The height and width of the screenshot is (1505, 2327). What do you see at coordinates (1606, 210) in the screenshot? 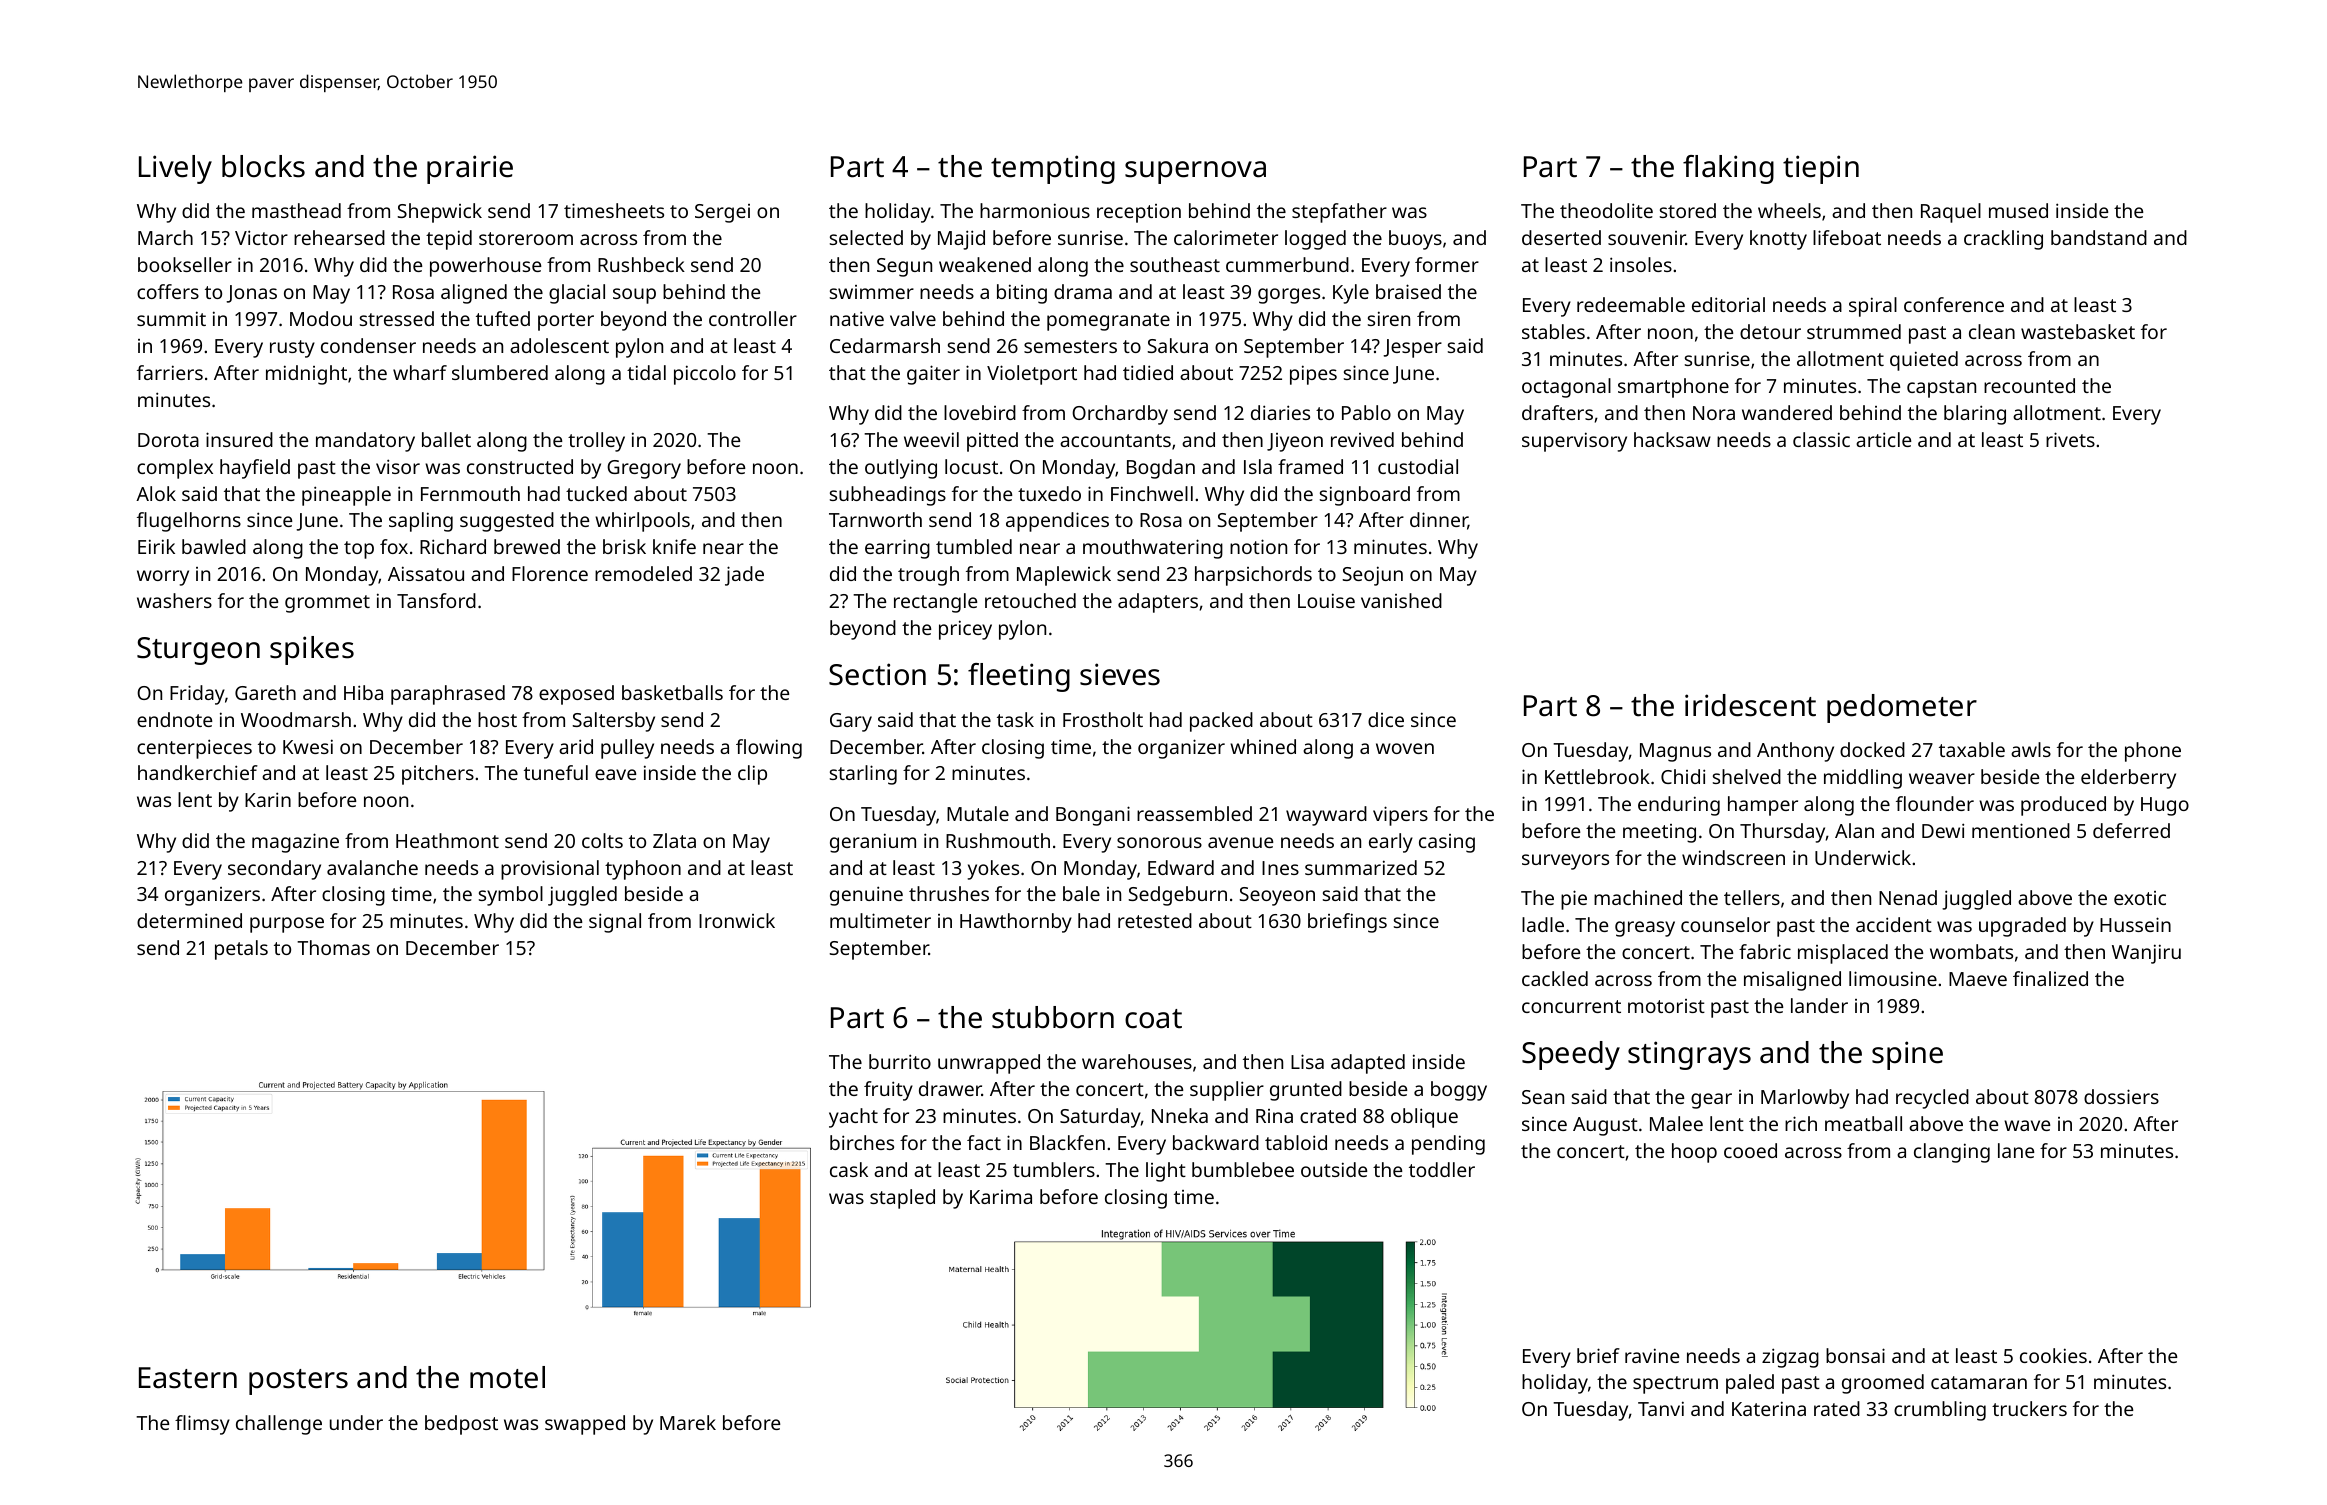
I see `theodolite` at bounding box center [1606, 210].
